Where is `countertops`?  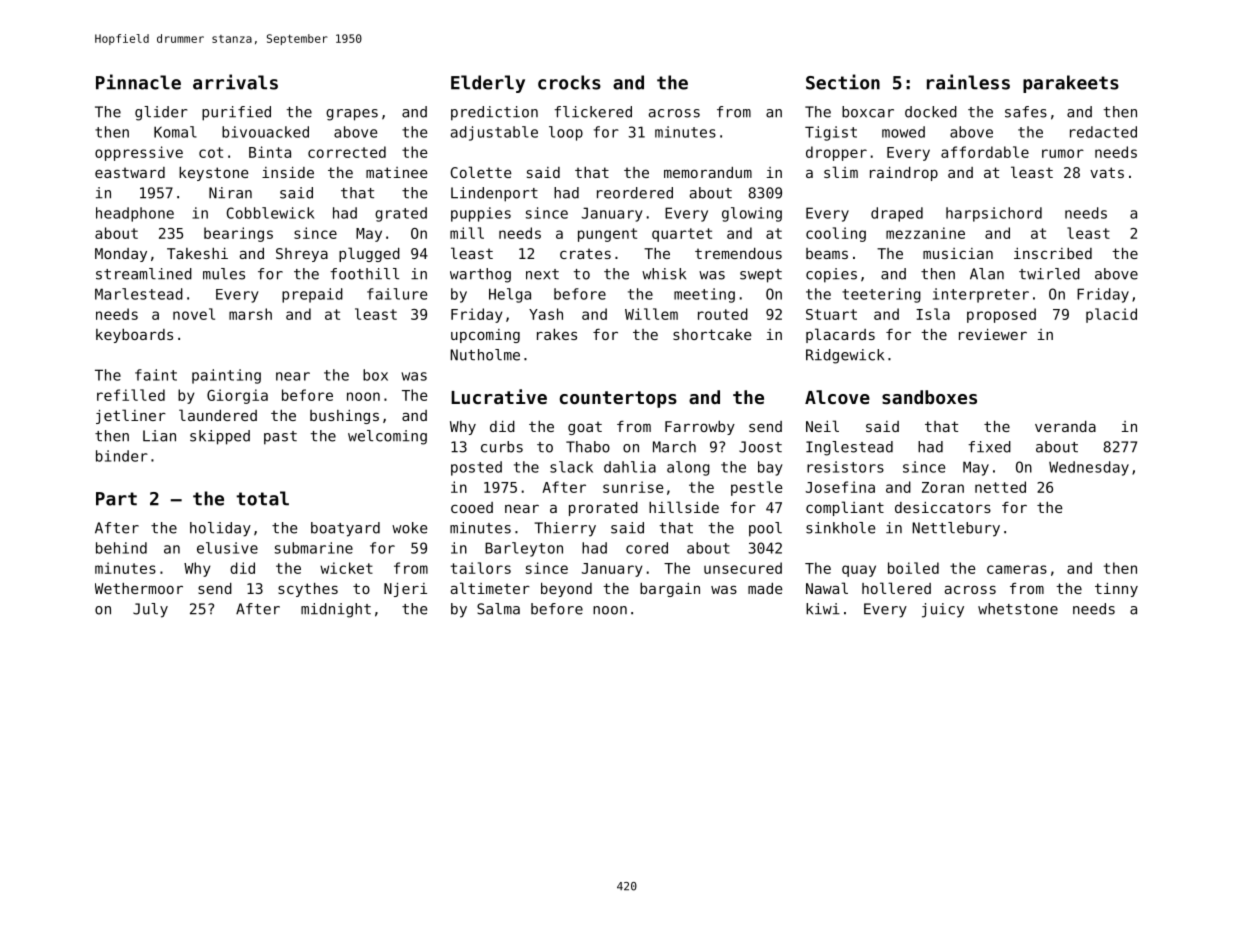 countertops is located at coordinates (618, 399).
